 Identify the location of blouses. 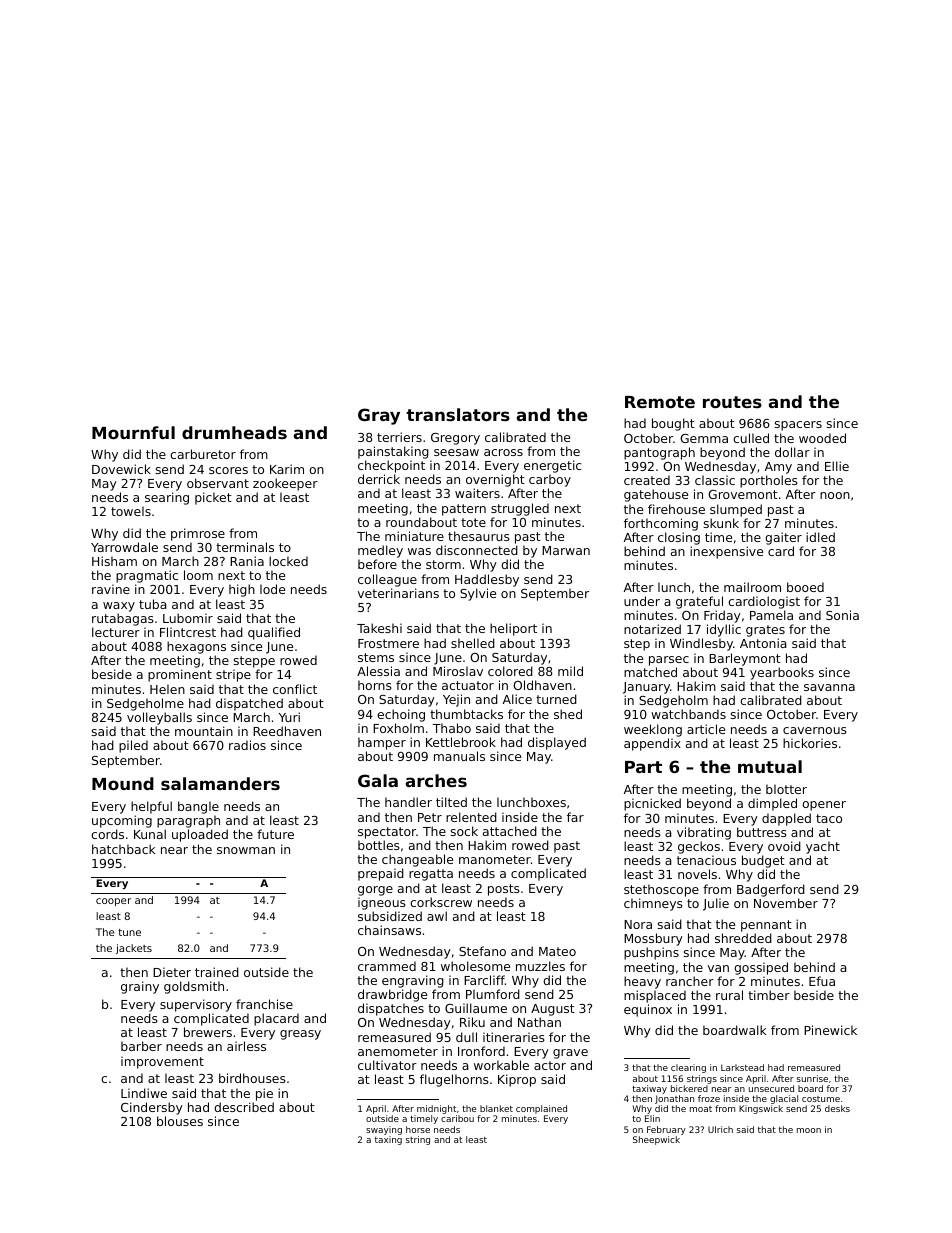
(180, 1121).
